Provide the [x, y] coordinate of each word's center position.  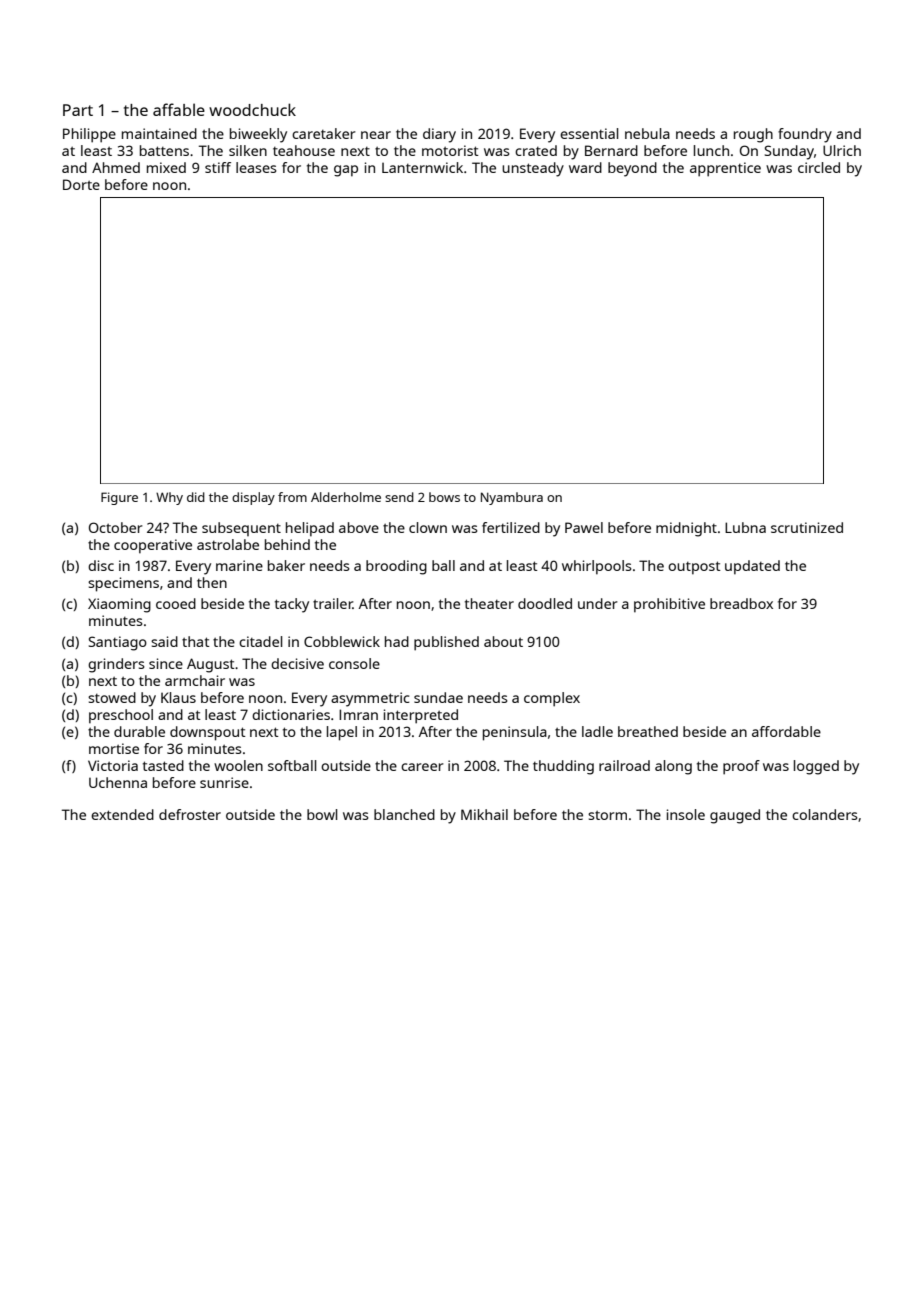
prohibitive [669, 605]
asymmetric [370, 699]
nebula [647, 133]
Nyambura [512, 498]
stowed [112, 697]
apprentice [725, 169]
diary [439, 135]
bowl [322, 814]
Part [78, 110]
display [253, 498]
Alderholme [346, 497]
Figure [119, 498]
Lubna [745, 527]
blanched [404, 814]
